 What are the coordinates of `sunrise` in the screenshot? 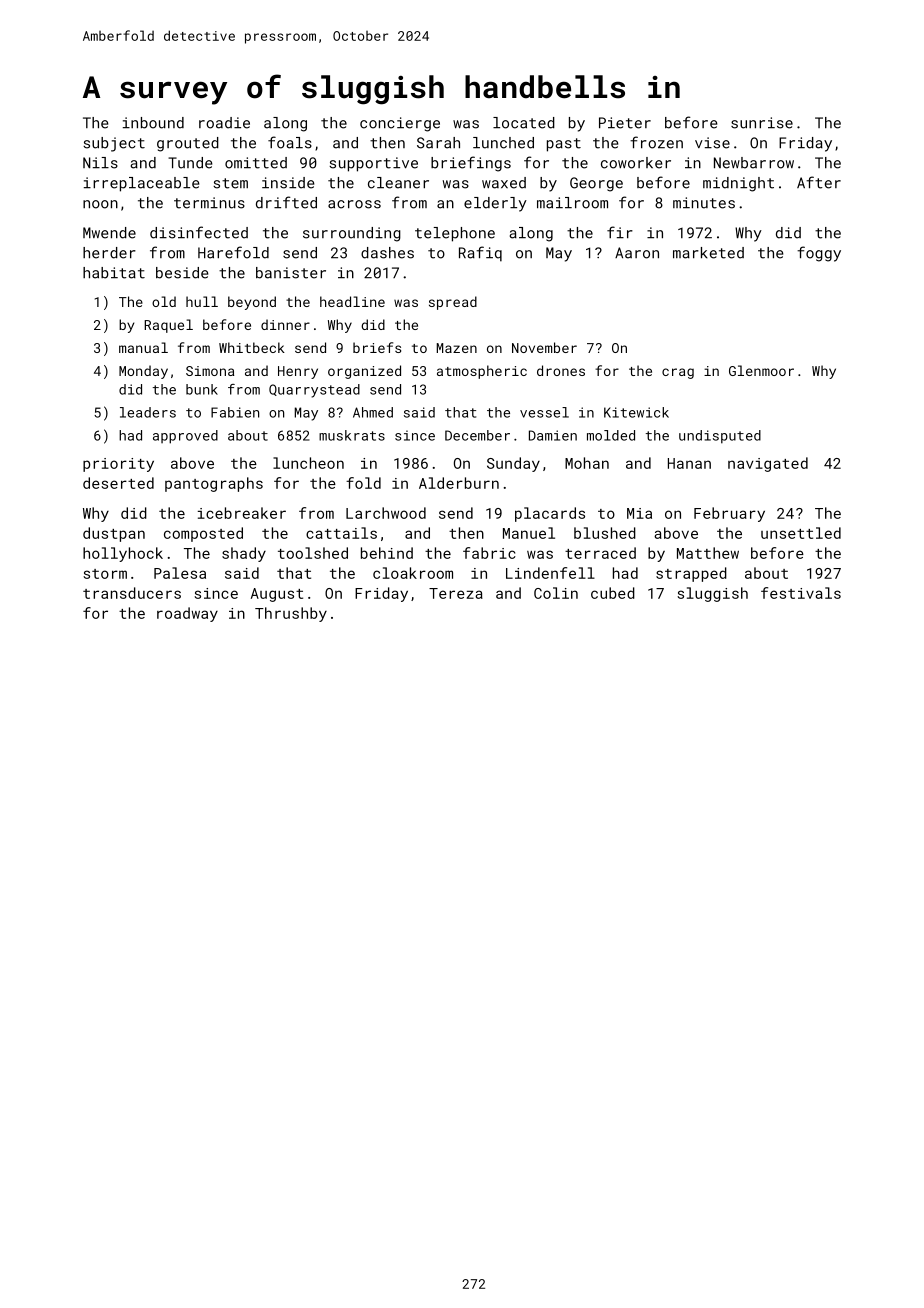 It's located at (762, 123).
